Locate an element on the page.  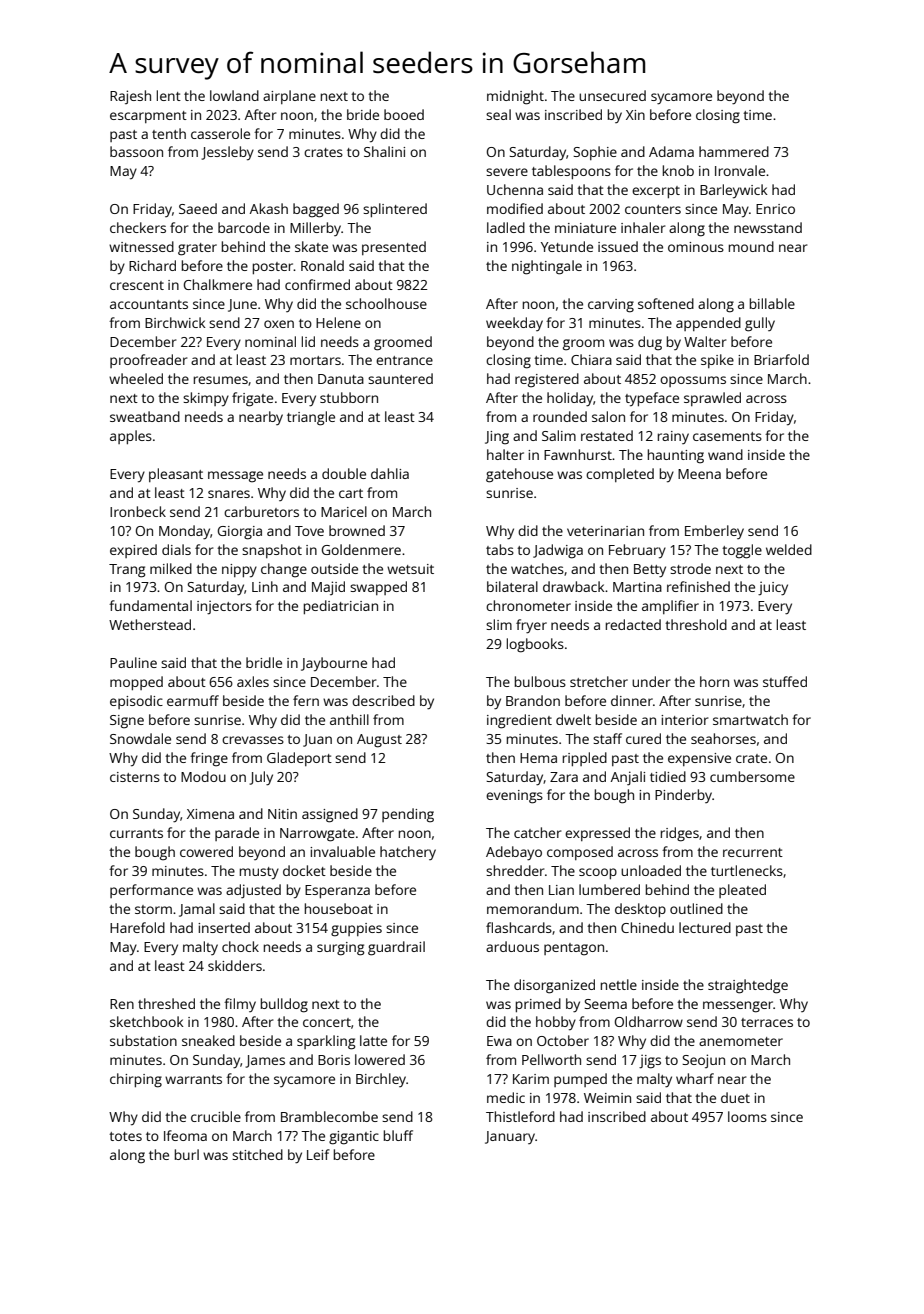
catcher is located at coordinates (537, 832).
